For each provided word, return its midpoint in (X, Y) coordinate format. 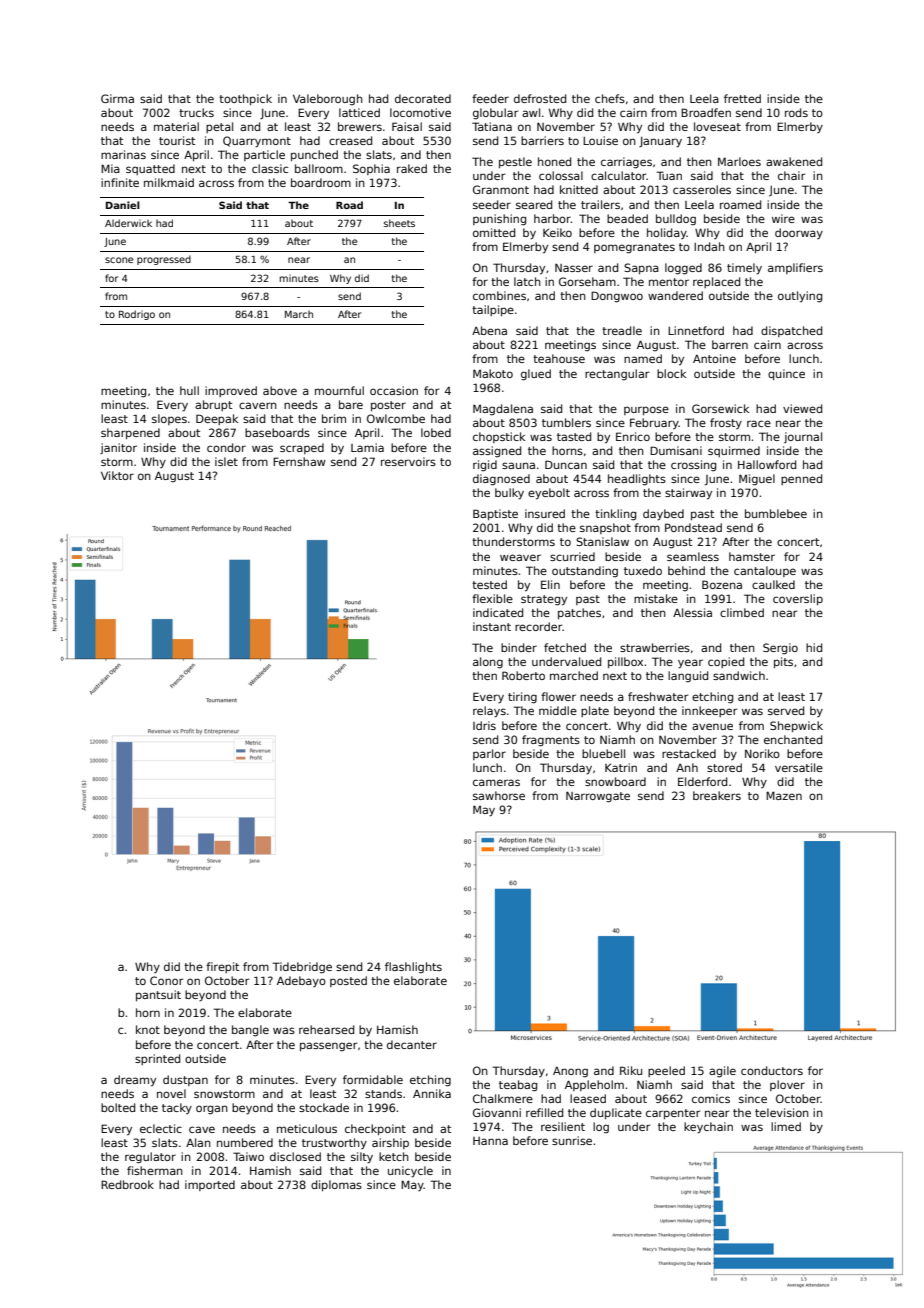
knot (148, 1029)
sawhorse (499, 795)
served (786, 710)
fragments (551, 741)
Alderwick (128, 223)
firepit (222, 967)
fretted (742, 98)
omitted (494, 232)
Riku (631, 1070)
